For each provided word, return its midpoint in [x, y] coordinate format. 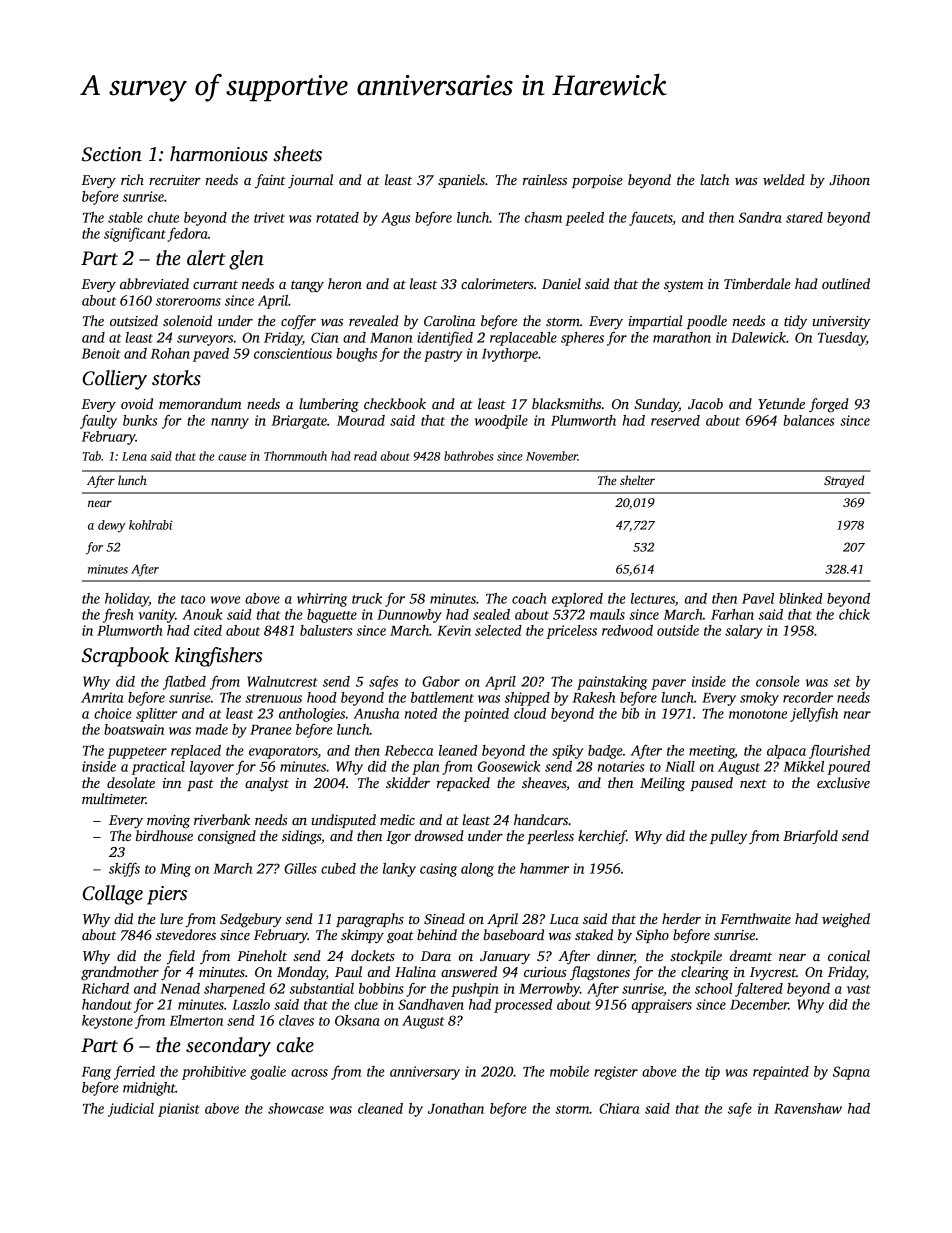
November [552, 456]
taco [193, 599]
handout [107, 1004]
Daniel [561, 283]
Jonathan [456, 1108]
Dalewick [758, 337]
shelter [637, 480]
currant [215, 284]
